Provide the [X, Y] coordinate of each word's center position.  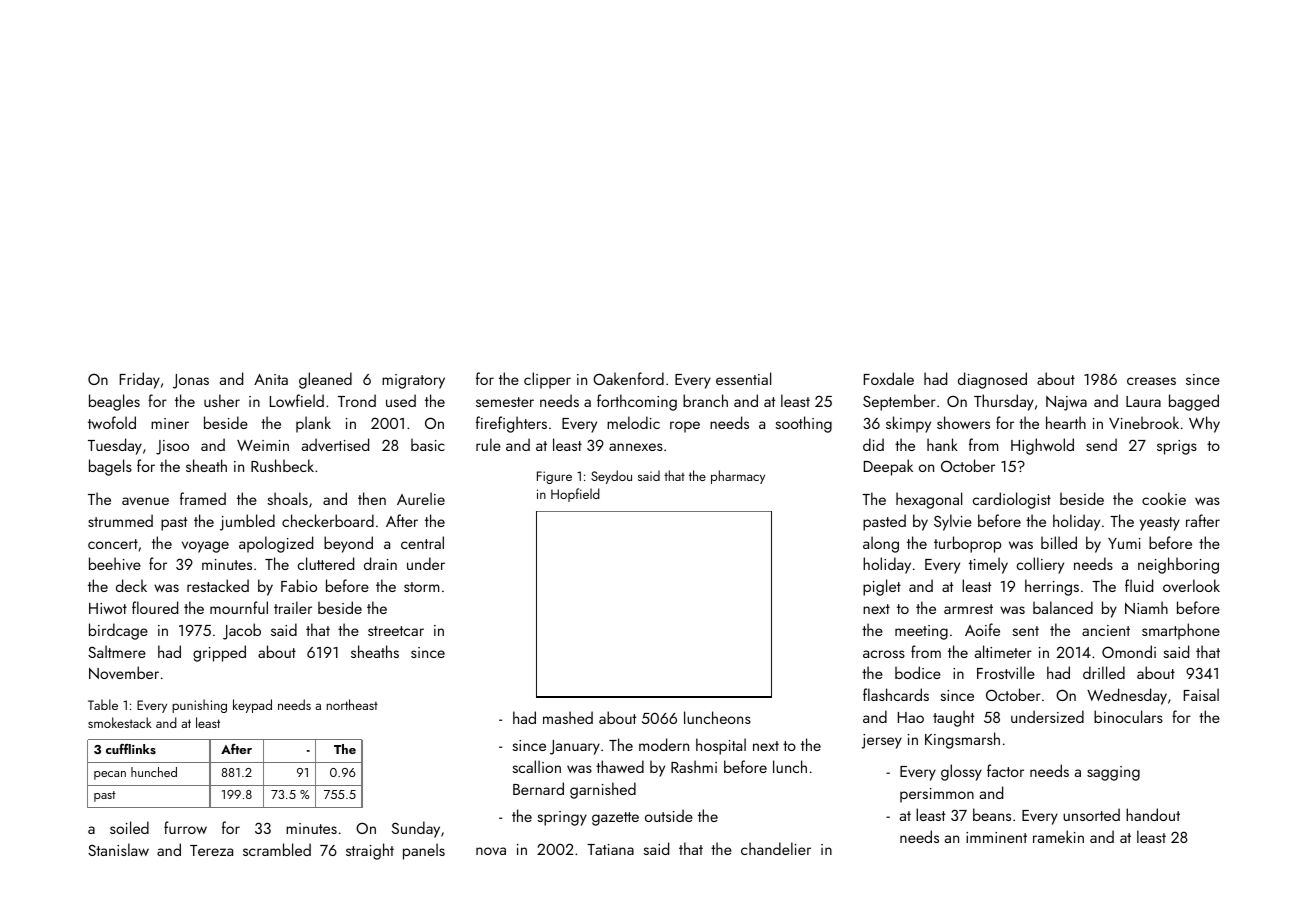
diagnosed [992, 380]
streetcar [396, 631]
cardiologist [1012, 500]
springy [562, 818]
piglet [882, 587]
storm [421, 587]
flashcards [896, 694]
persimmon [937, 795]
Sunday [416, 829]
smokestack [120, 722]
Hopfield [575, 495]
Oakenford [628, 378]
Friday [140, 380]
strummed [120, 520]
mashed [568, 717]
